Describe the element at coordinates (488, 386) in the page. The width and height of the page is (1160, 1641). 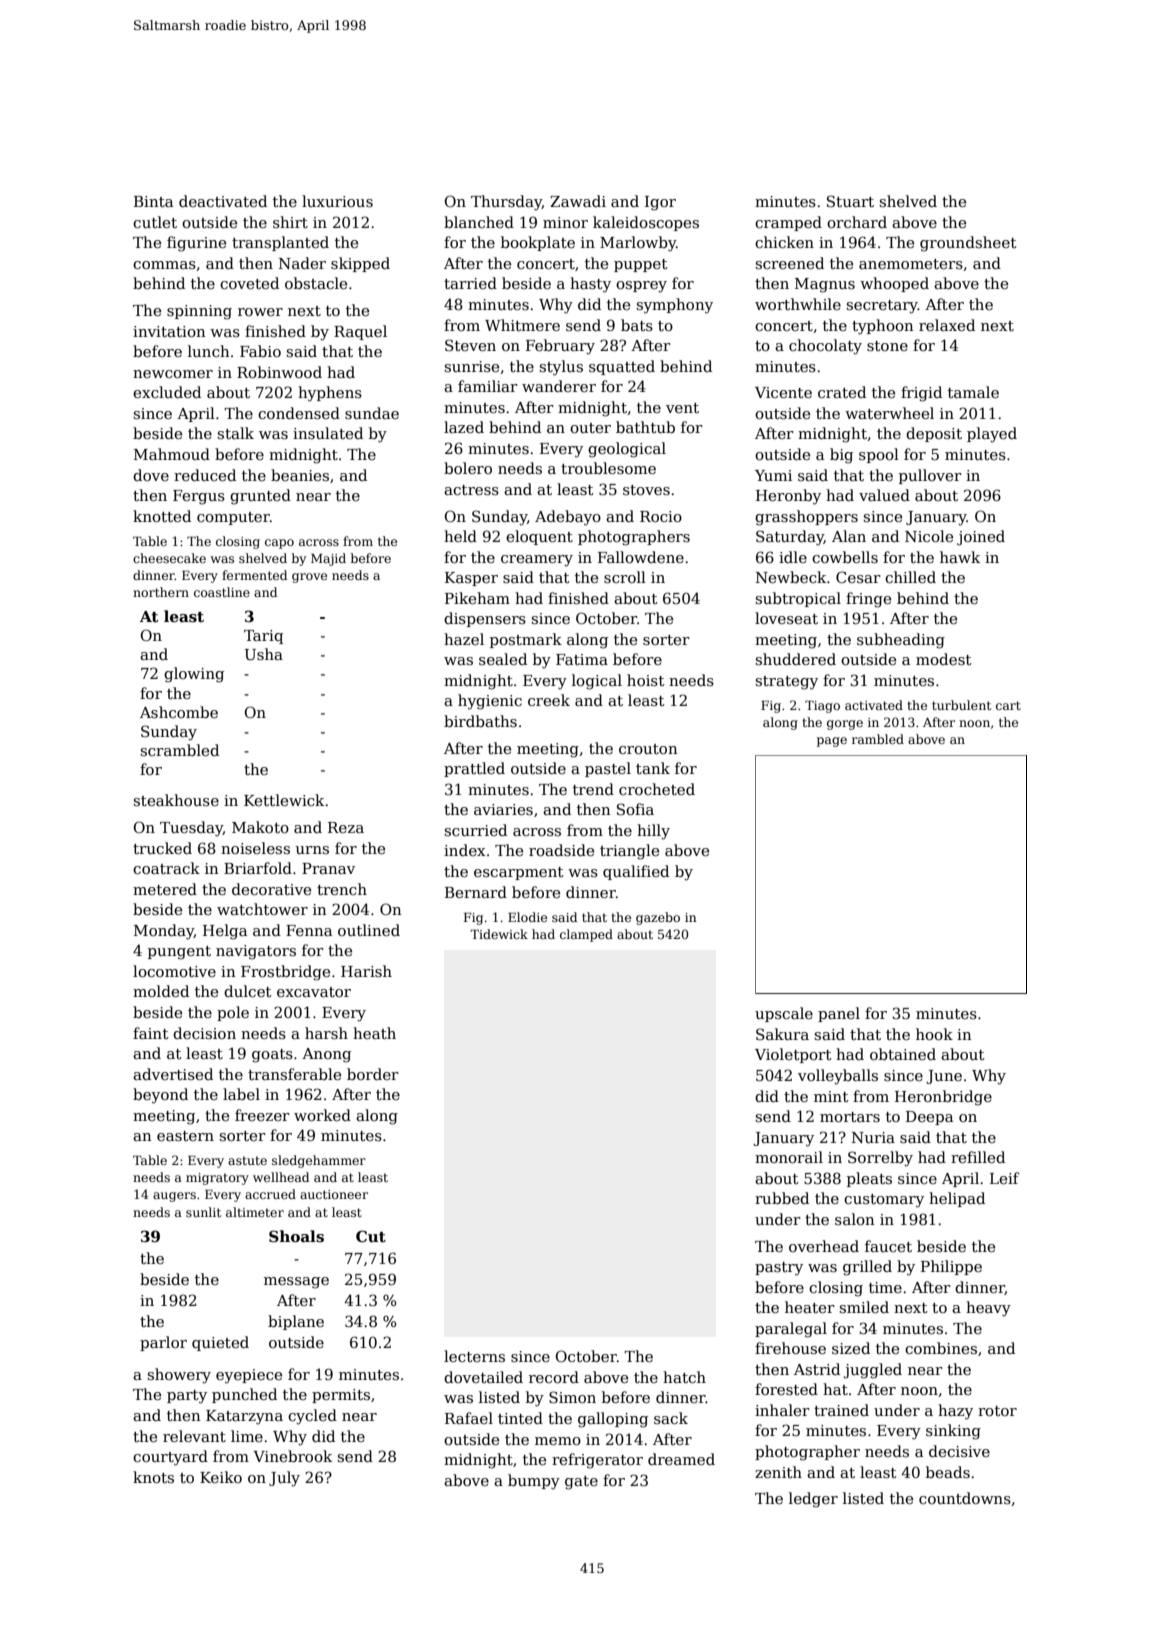
I see `familiar` at that location.
